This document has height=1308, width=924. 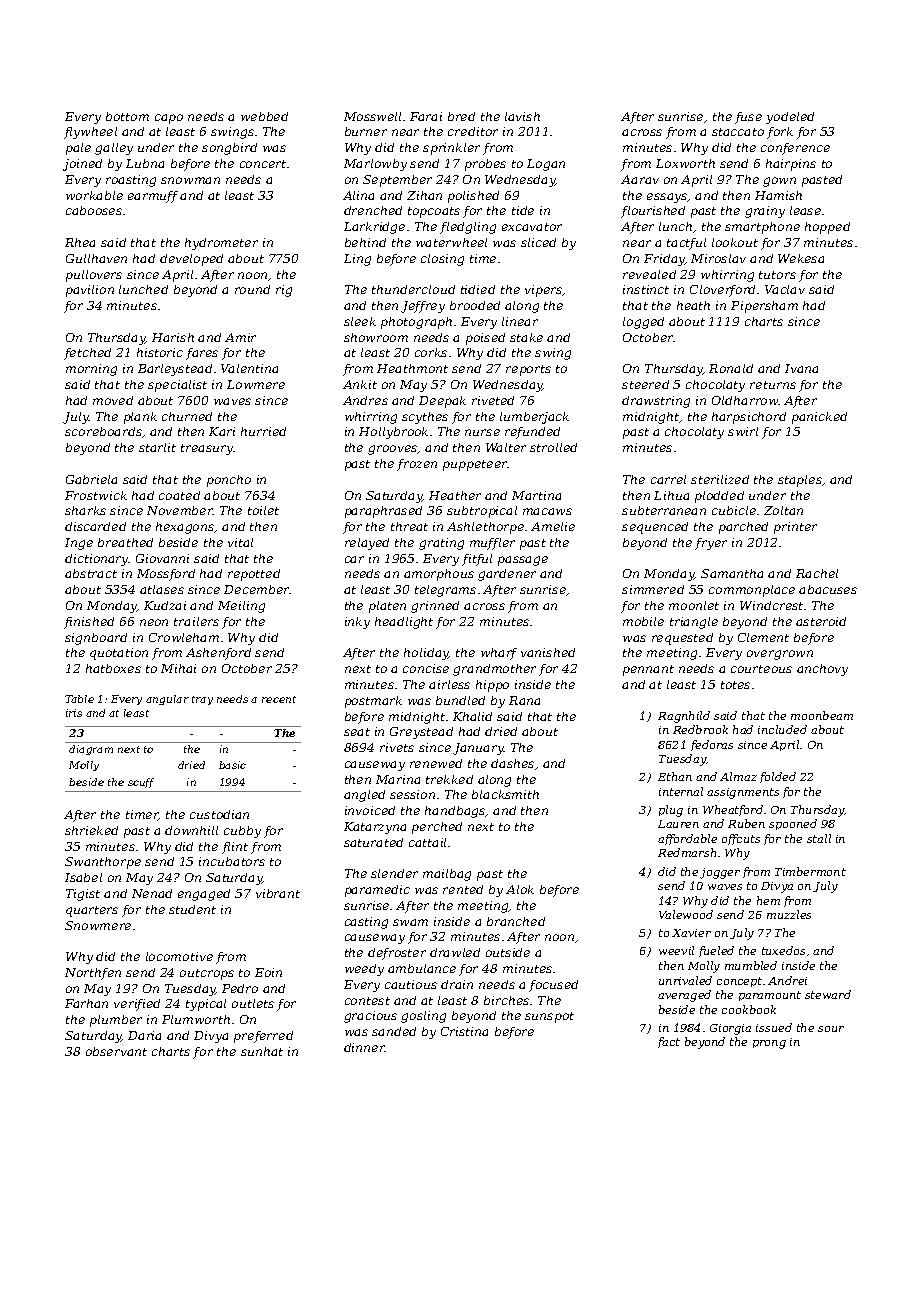 I want to click on Frostwick, so click(x=96, y=495).
